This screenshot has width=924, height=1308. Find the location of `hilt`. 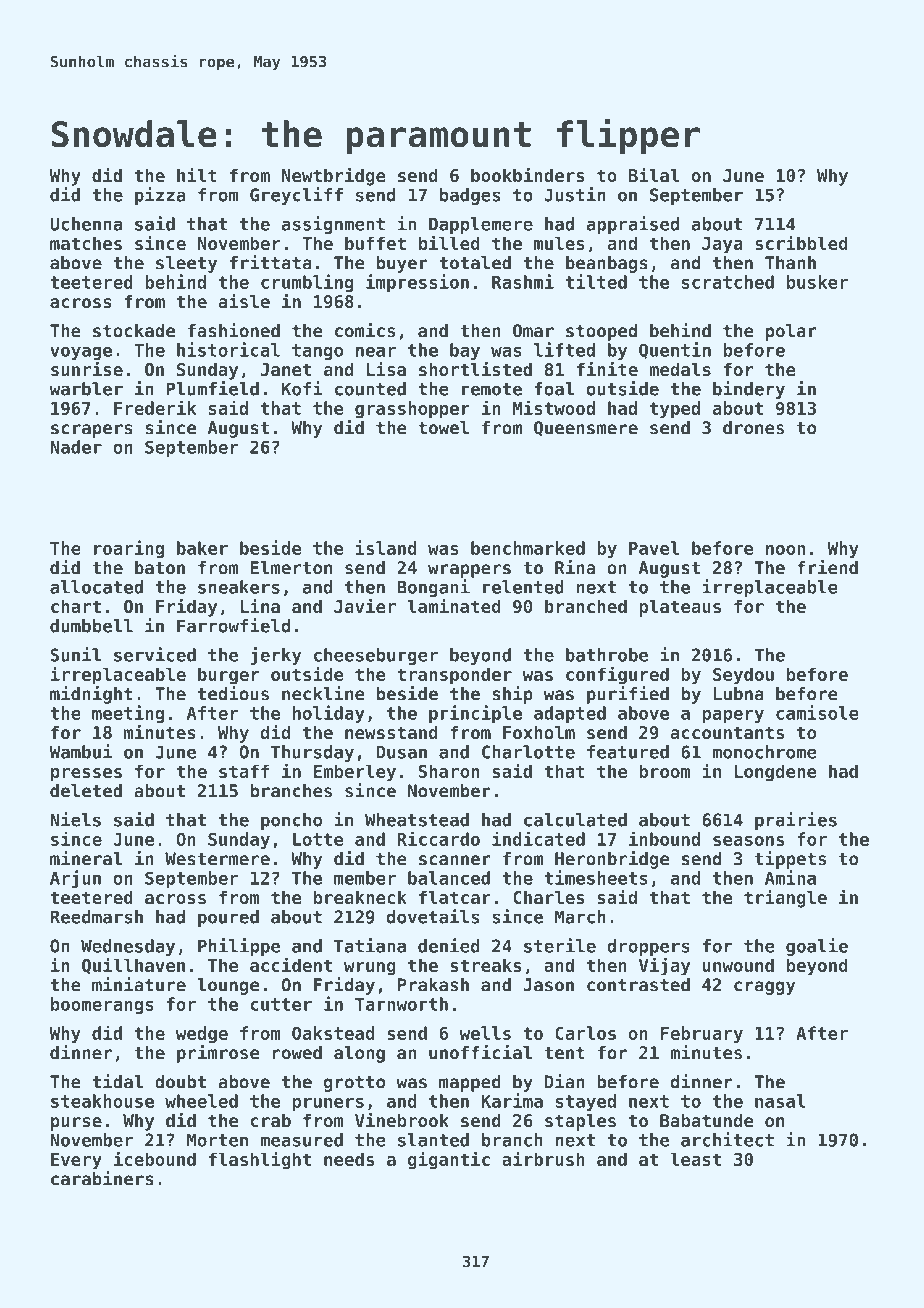

hilt is located at coordinates (197, 174).
